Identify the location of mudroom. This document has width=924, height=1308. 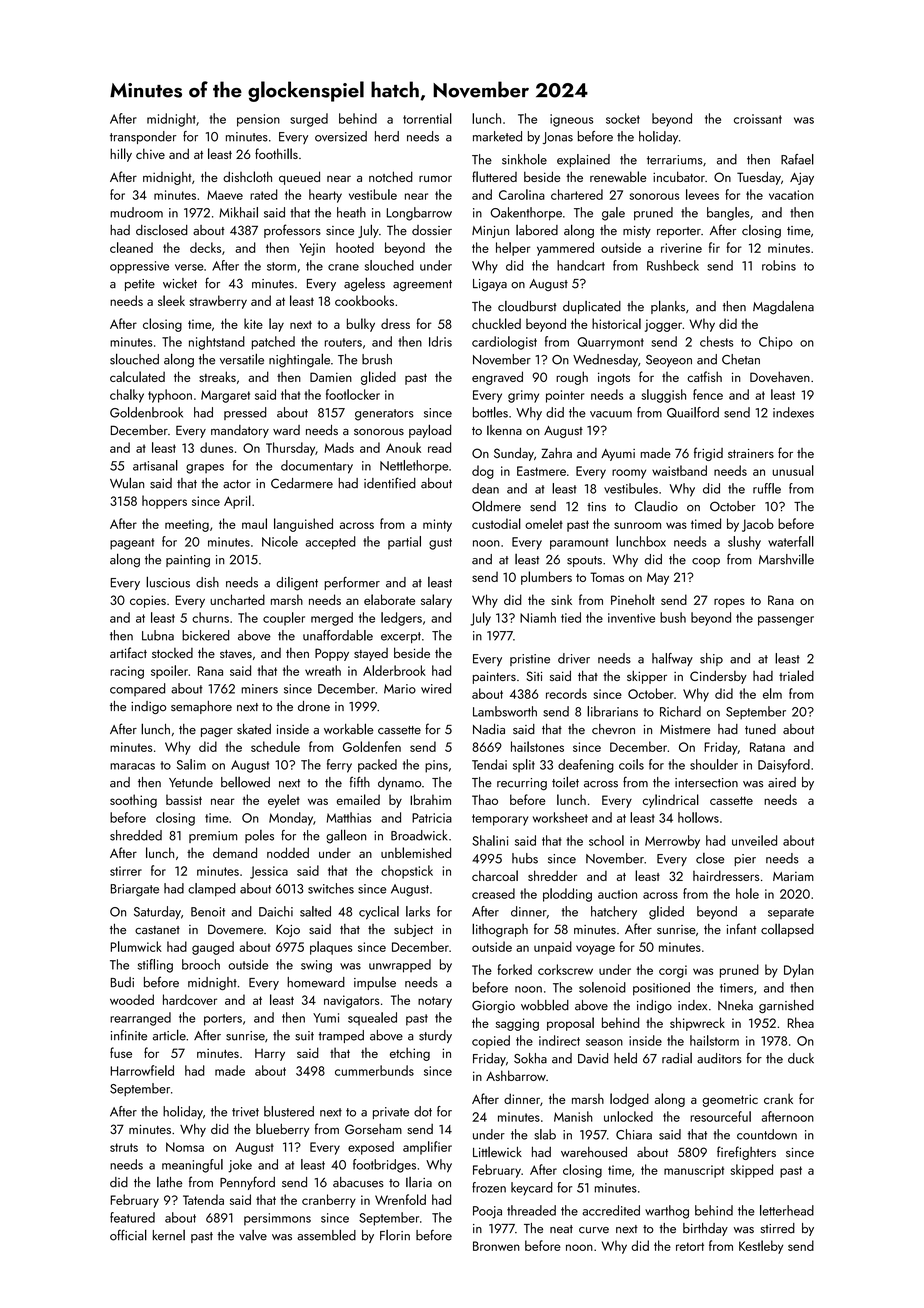
(136, 212).
